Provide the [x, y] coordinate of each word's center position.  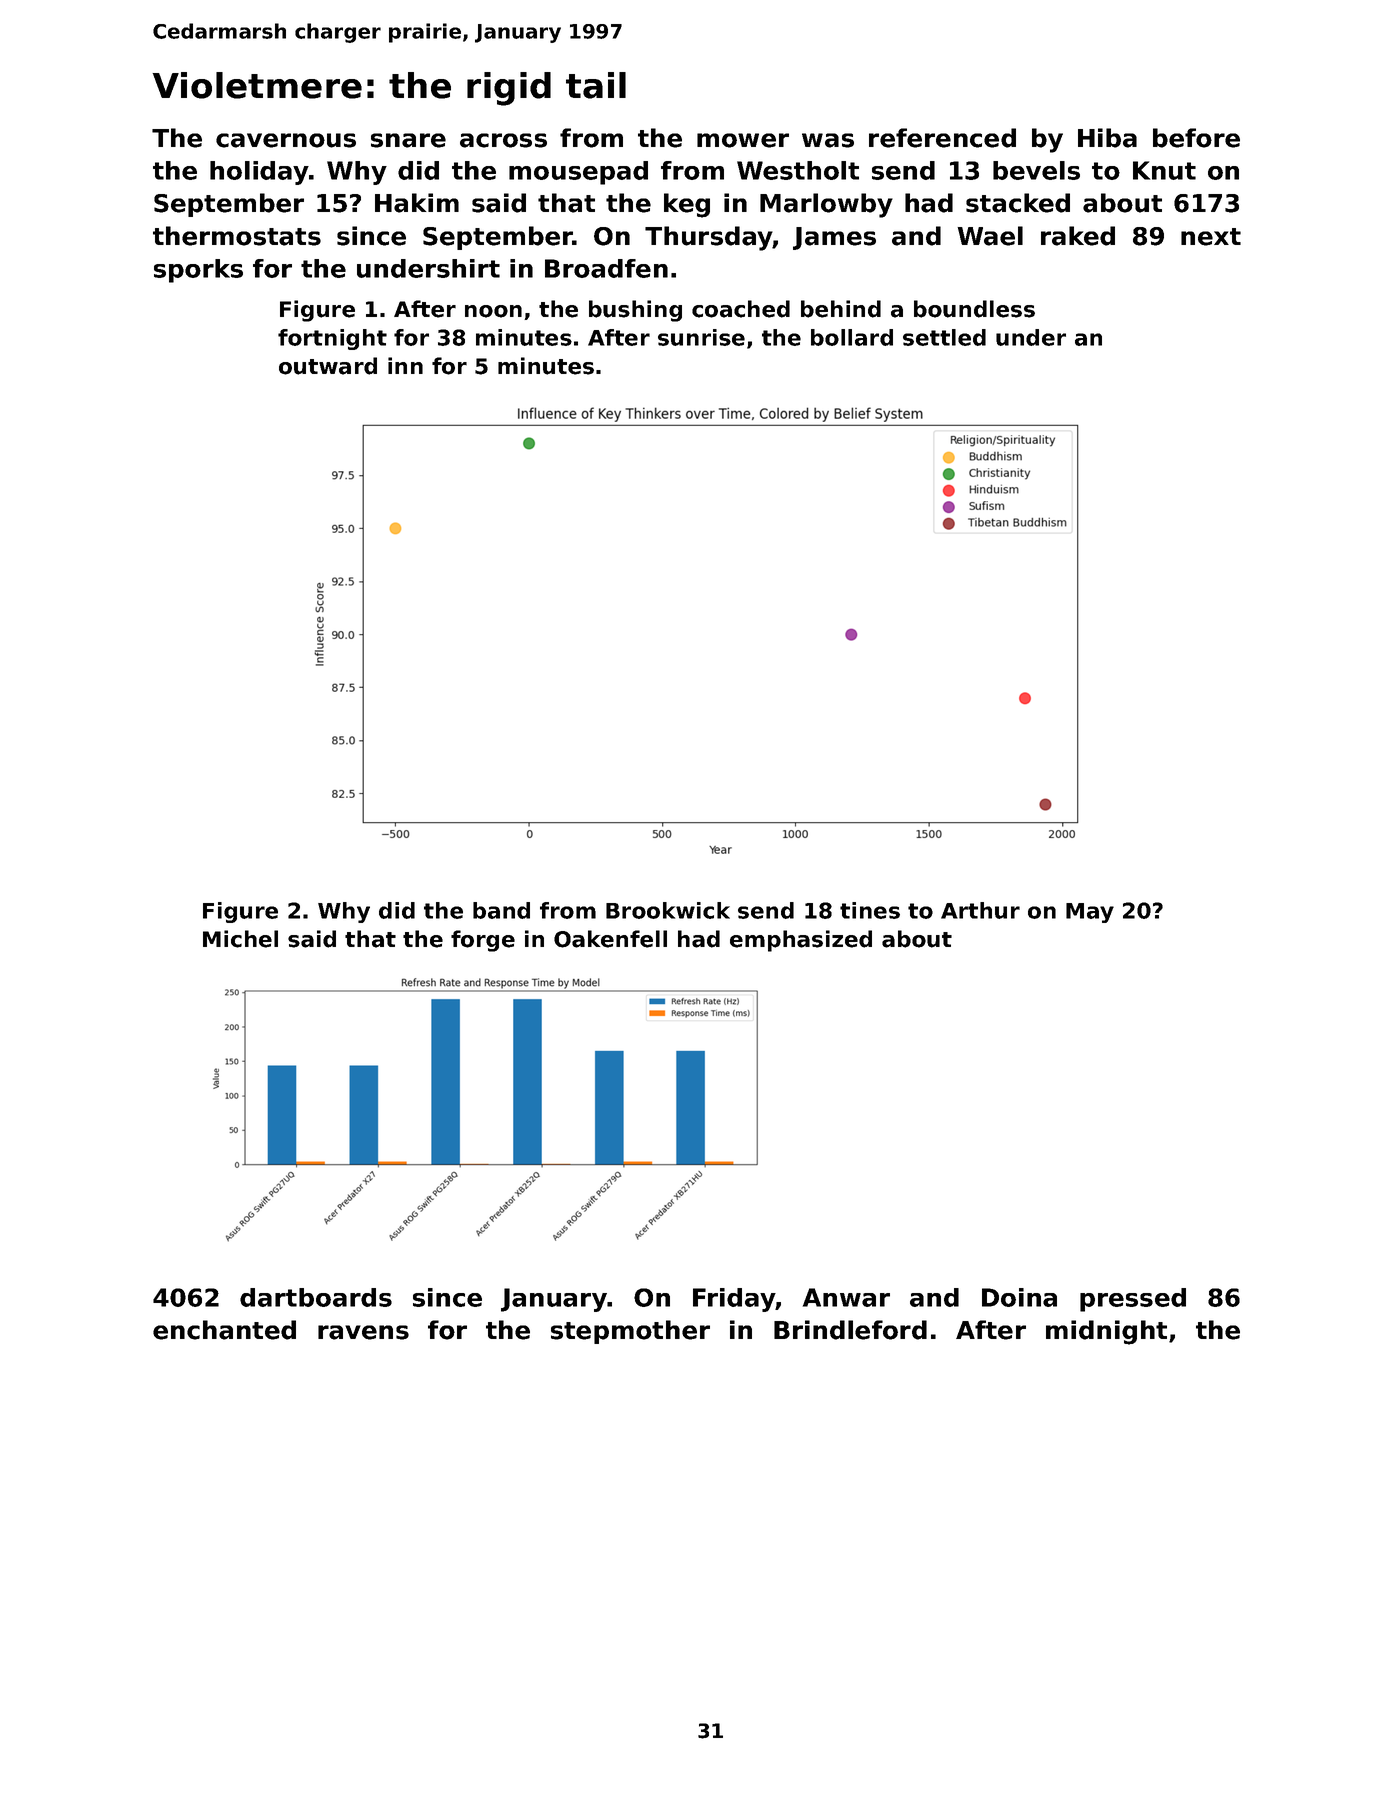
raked [1078, 236]
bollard [852, 337]
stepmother [630, 1332]
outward [328, 366]
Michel [240, 939]
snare [408, 140]
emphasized [801, 941]
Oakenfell [610, 939]
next [1211, 237]
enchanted [224, 1330]
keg [687, 205]
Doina [1019, 1297]
